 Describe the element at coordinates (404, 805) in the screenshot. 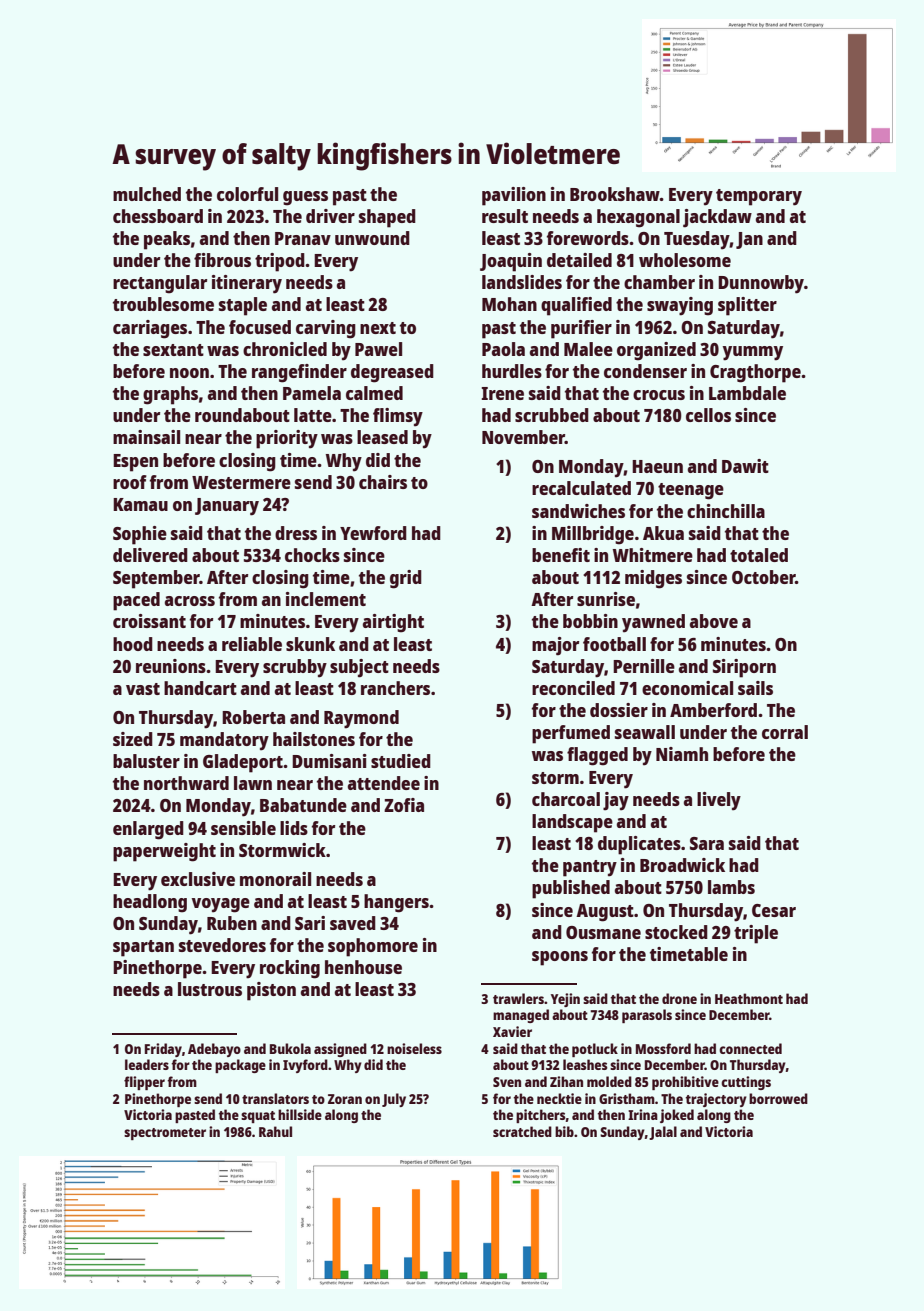

I see `Zofia` at that location.
